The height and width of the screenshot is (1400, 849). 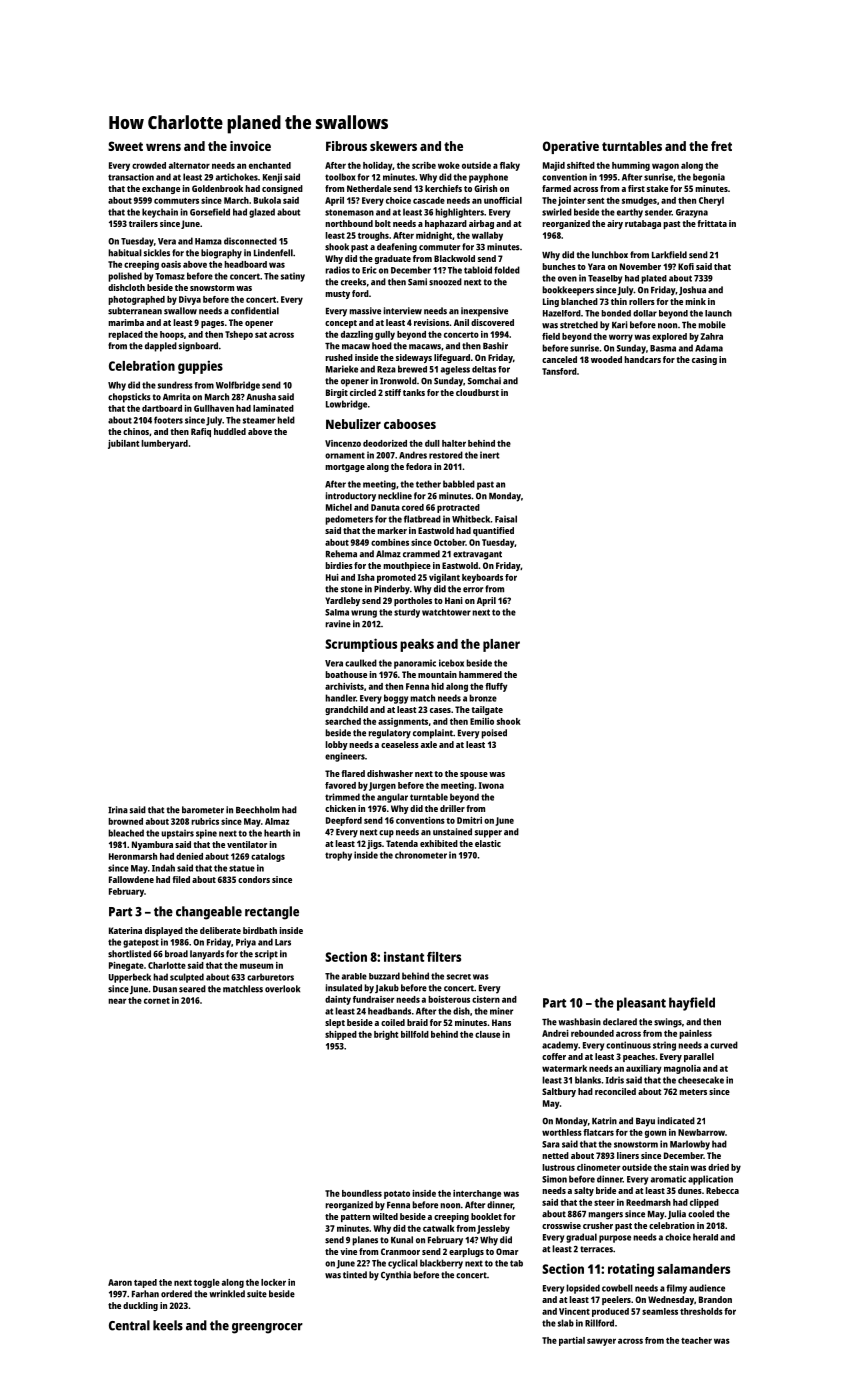 I want to click on keels, so click(x=168, y=1325).
